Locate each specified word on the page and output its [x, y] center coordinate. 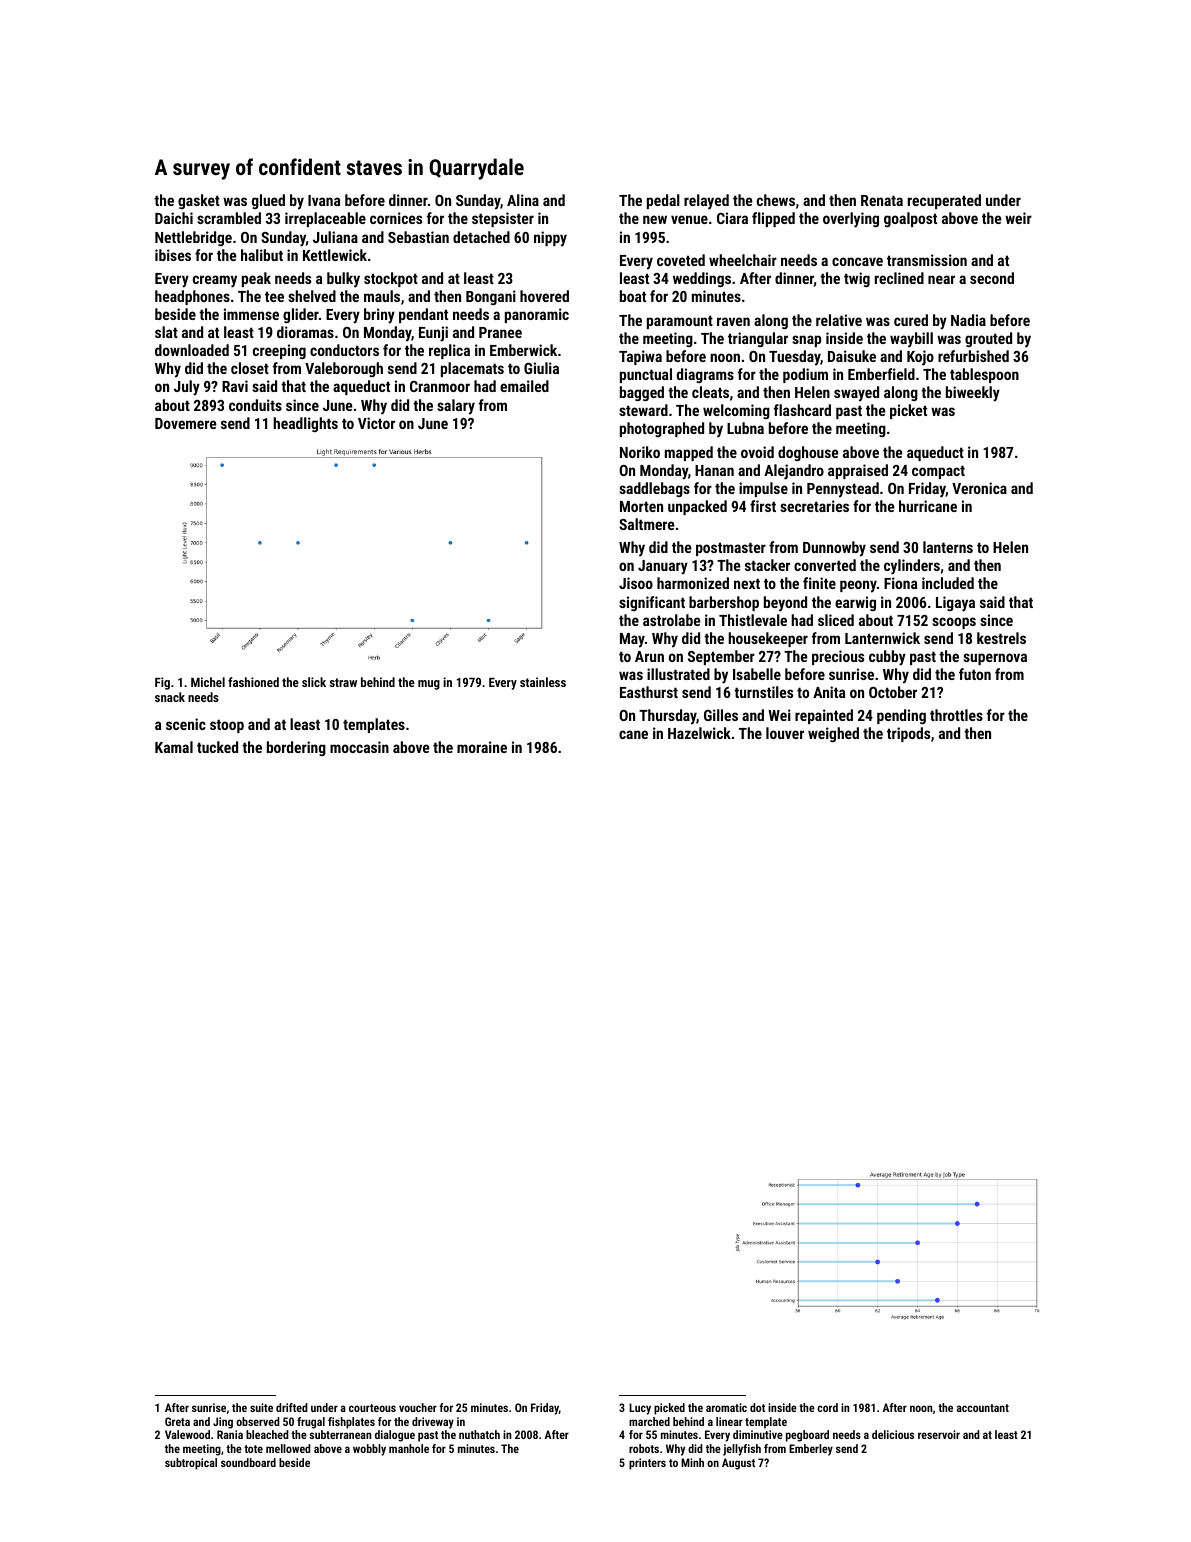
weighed [833, 734]
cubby [887, 658]
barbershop [724, 603]
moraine [482, 747]
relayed [706, 202]
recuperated [944, 201]
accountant [982, 1408]
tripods [908, 734]
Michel [208, 682]
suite [261, 1407]
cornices [396, 218]
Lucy [640, 1409]
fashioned [253, 682]
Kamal [174, 747]
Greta [177, 1421]
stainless [543, 682]
